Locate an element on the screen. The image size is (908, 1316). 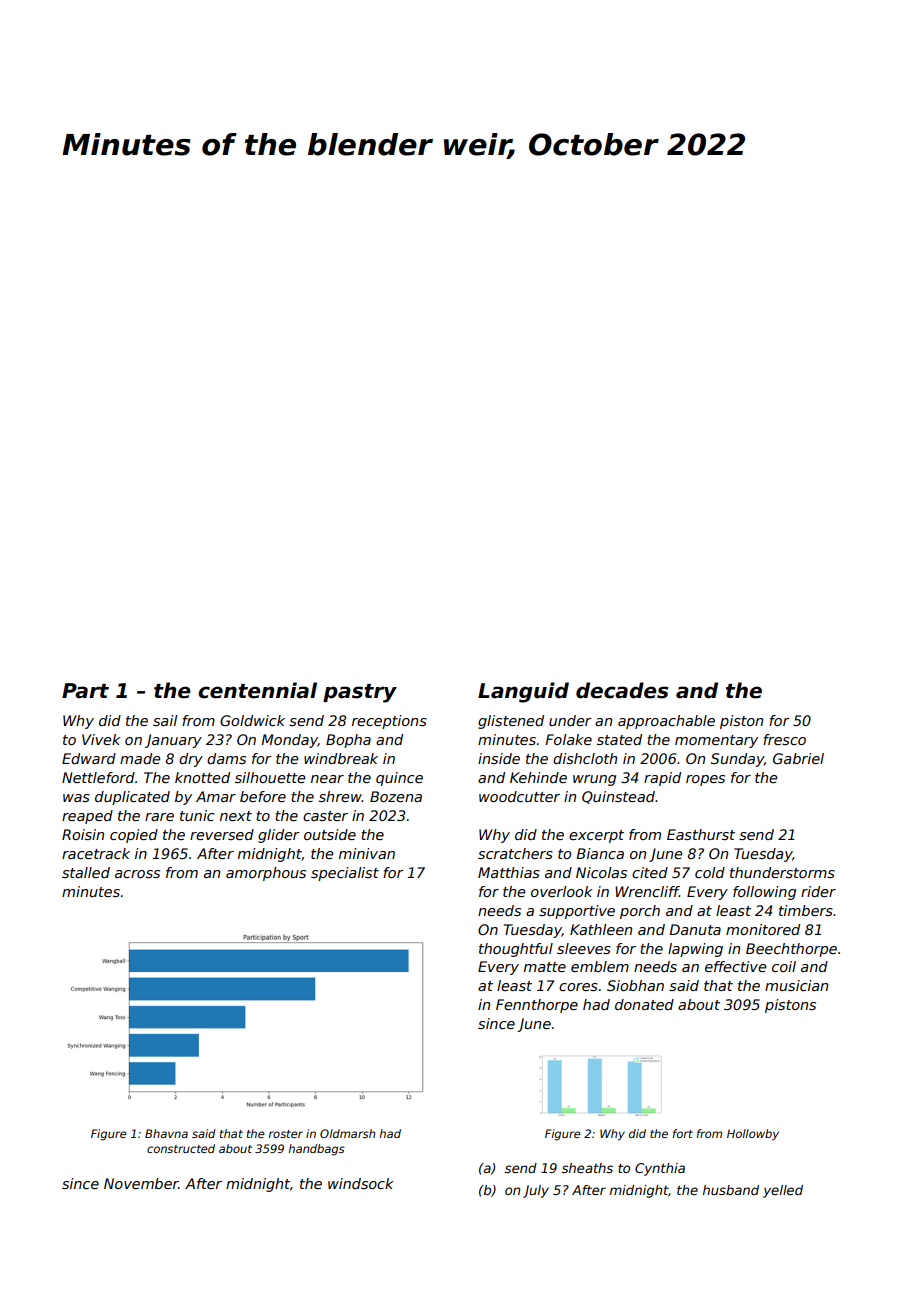
ropes is located at coordinates (705, 780).
